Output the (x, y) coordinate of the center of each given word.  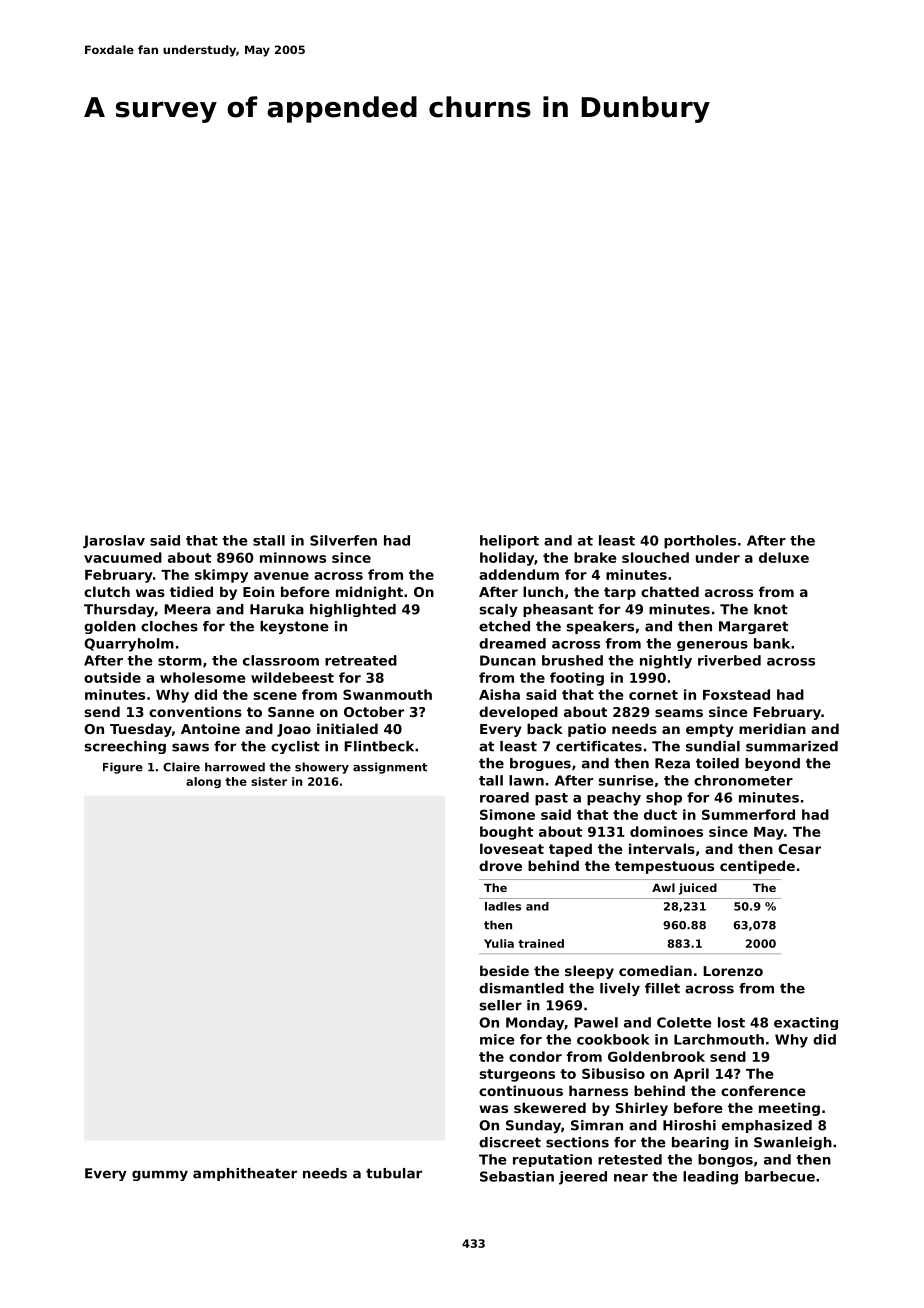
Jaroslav (114, 541)
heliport (509, 542)
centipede (757, 867)
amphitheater (245, 1174)
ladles (503, 906)
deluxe (784, 557)
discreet (510, 1142)
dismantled (521, 988)
